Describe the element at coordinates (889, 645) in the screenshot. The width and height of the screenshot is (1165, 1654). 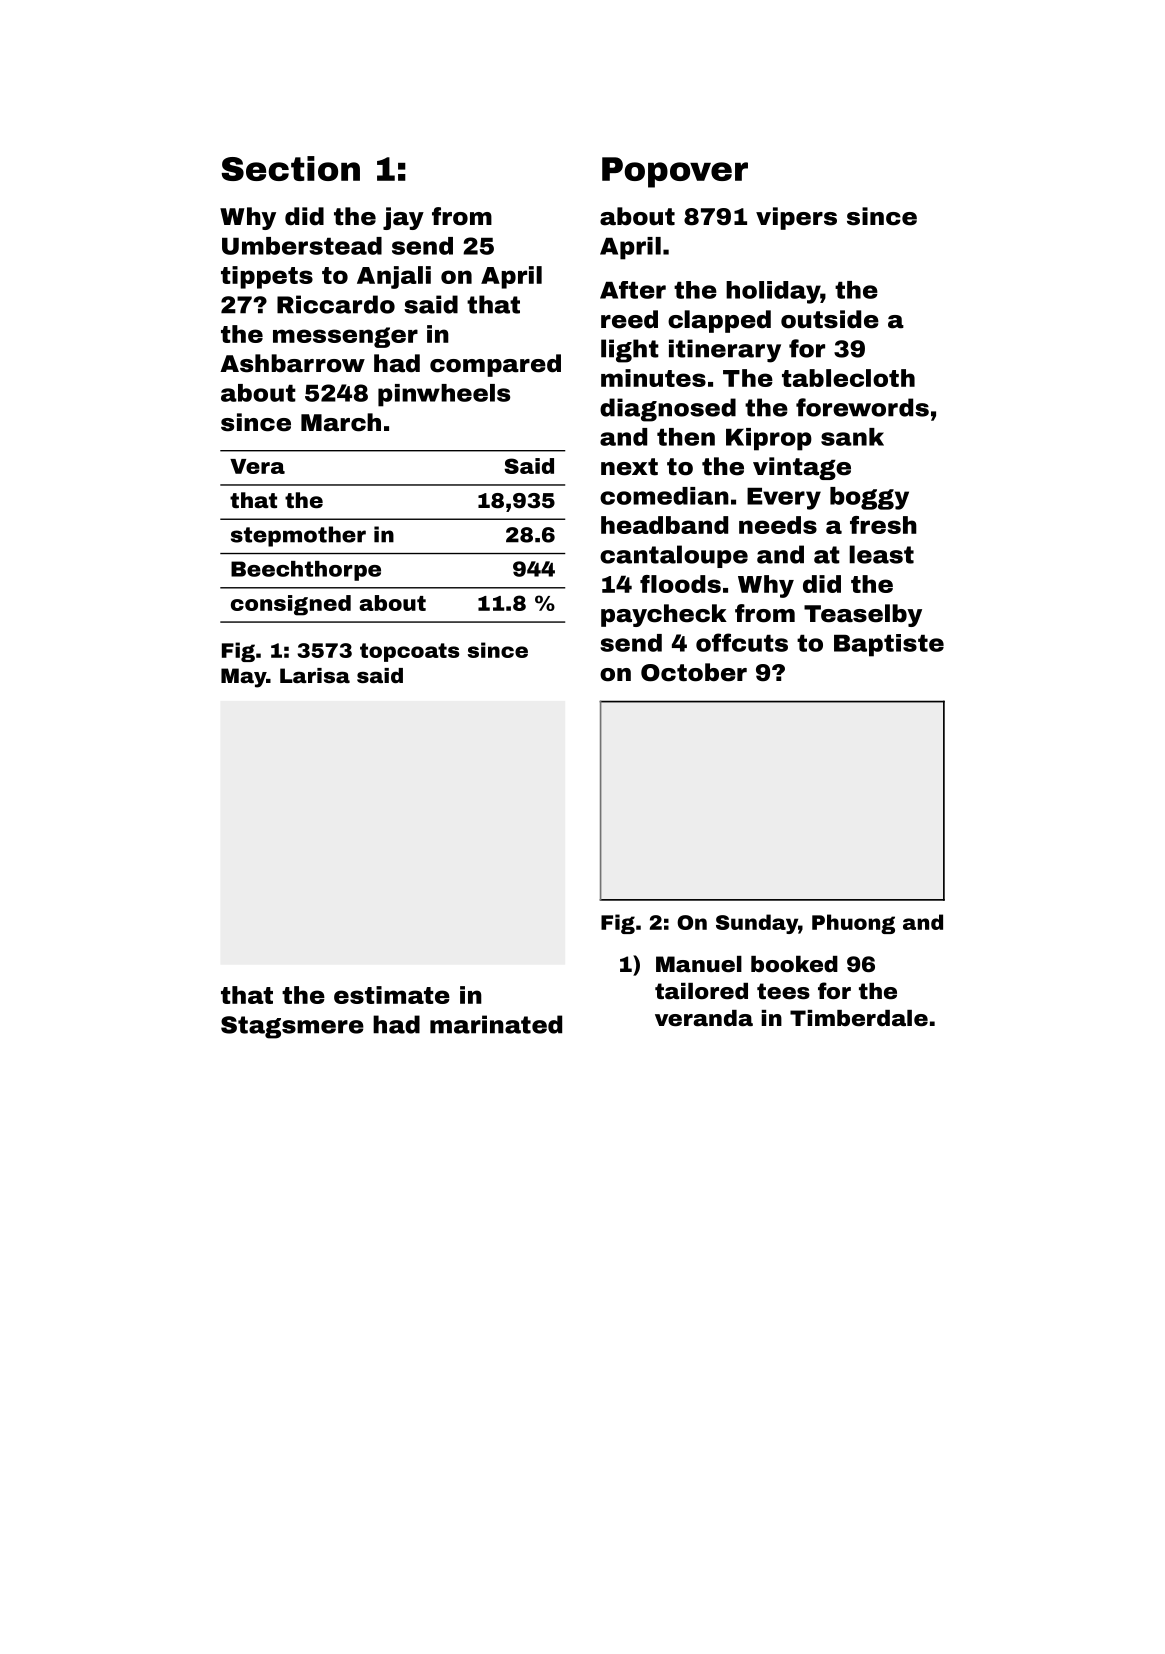
I see `Baptiste` at that location.
